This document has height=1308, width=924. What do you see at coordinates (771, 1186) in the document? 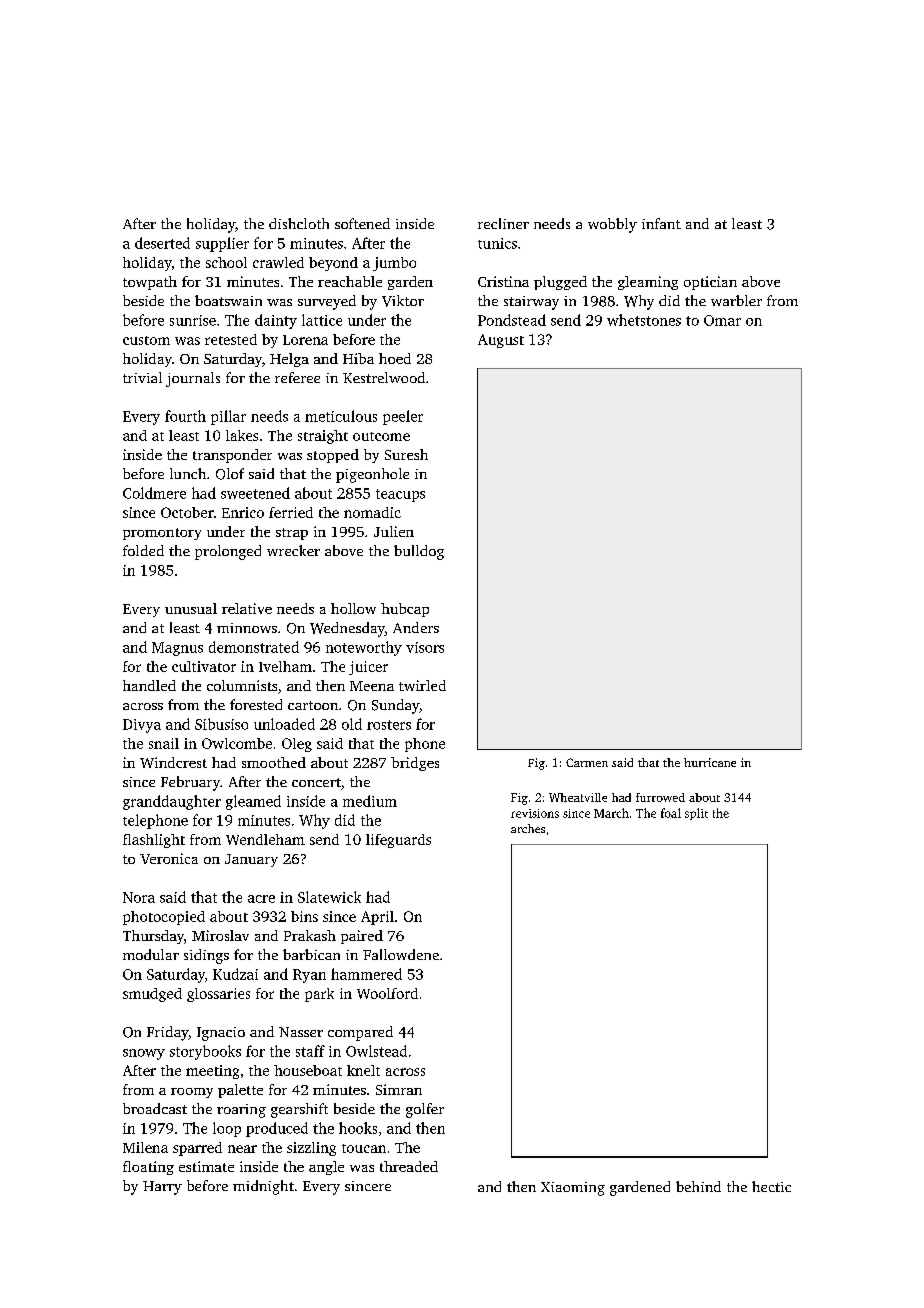
I see `hectic` at bounding box center [771, 1186].
